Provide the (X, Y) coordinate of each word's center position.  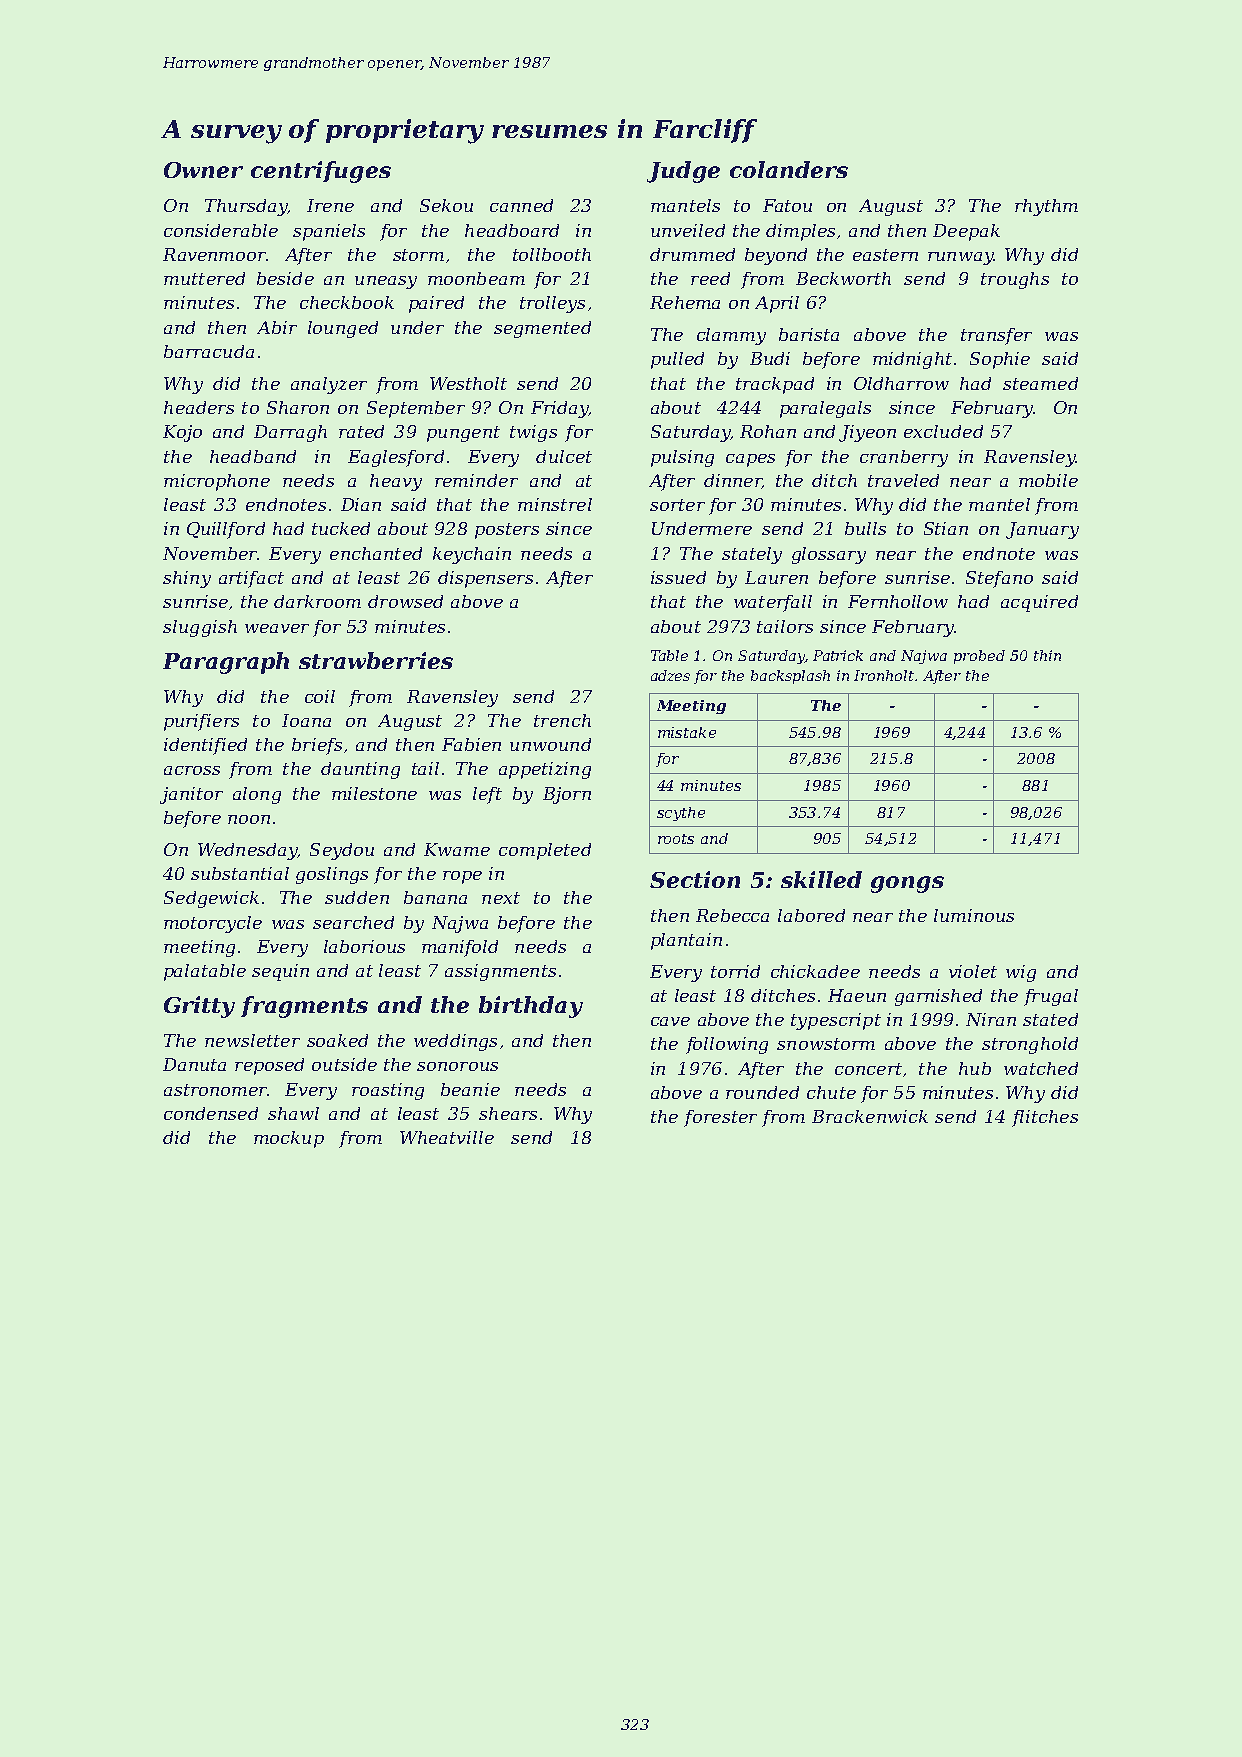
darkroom (317, 601)
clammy (731, 336)
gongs (907, 884)
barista (809, 334)
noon (249, 819)
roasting (388, 1091)
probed (979, 657)
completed (545, 851)
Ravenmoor (214, 254)
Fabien (471, 744)
